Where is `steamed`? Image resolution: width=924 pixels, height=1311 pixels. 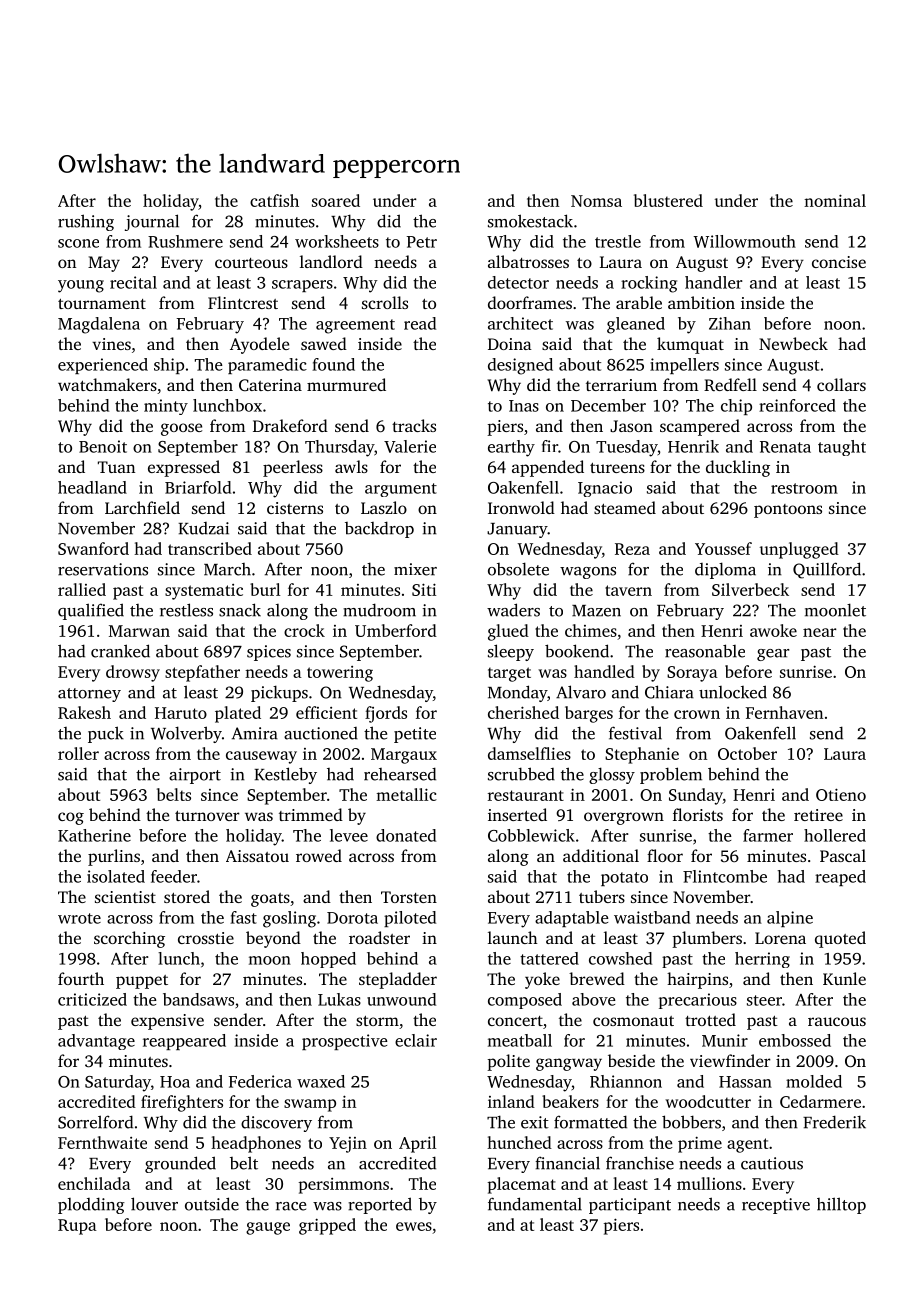
steamed is located at coordinates (625, 507).
